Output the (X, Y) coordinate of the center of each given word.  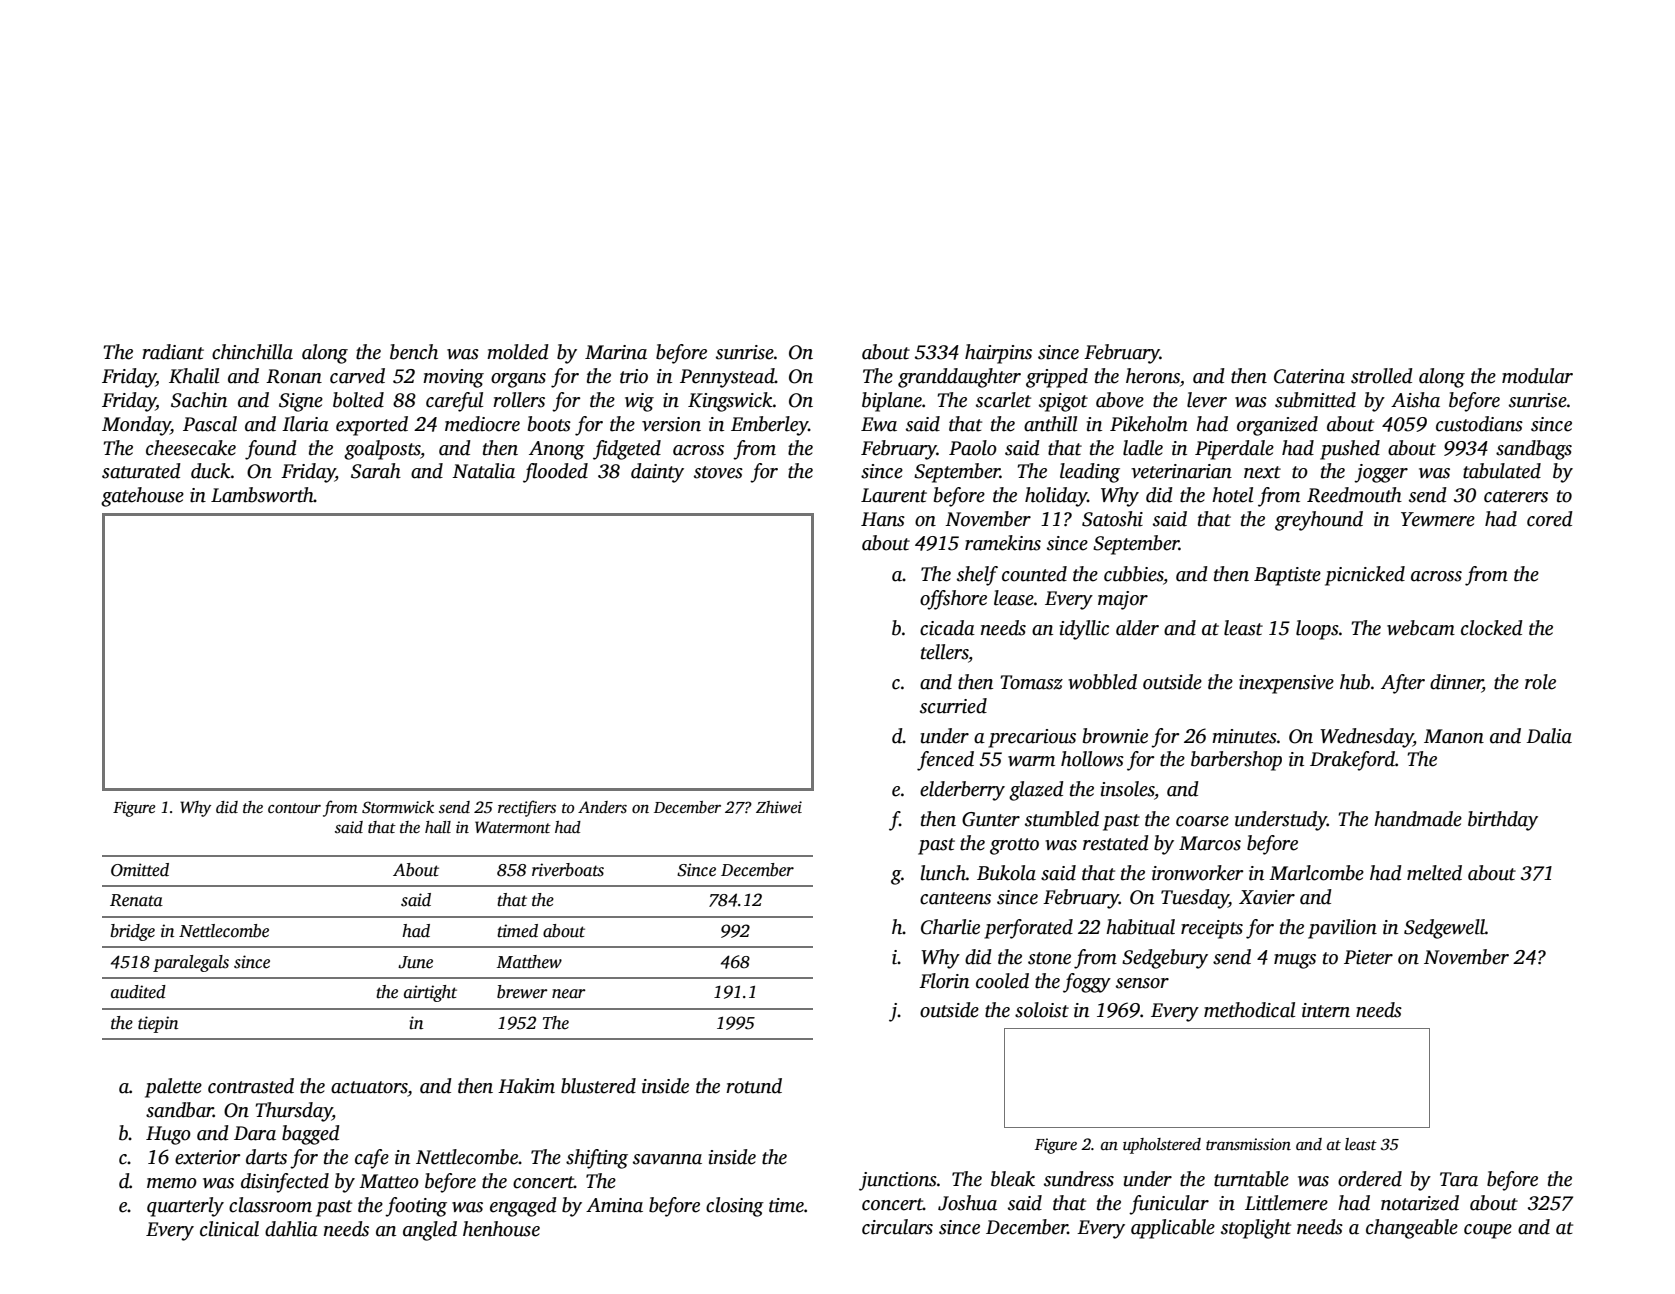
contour (294, 808)
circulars (897, 1227)
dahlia (291, 1229)
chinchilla (252, 352)
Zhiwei (779, 807)
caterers (1516, 496)
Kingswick (730, 402)
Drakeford (1352, 761)
